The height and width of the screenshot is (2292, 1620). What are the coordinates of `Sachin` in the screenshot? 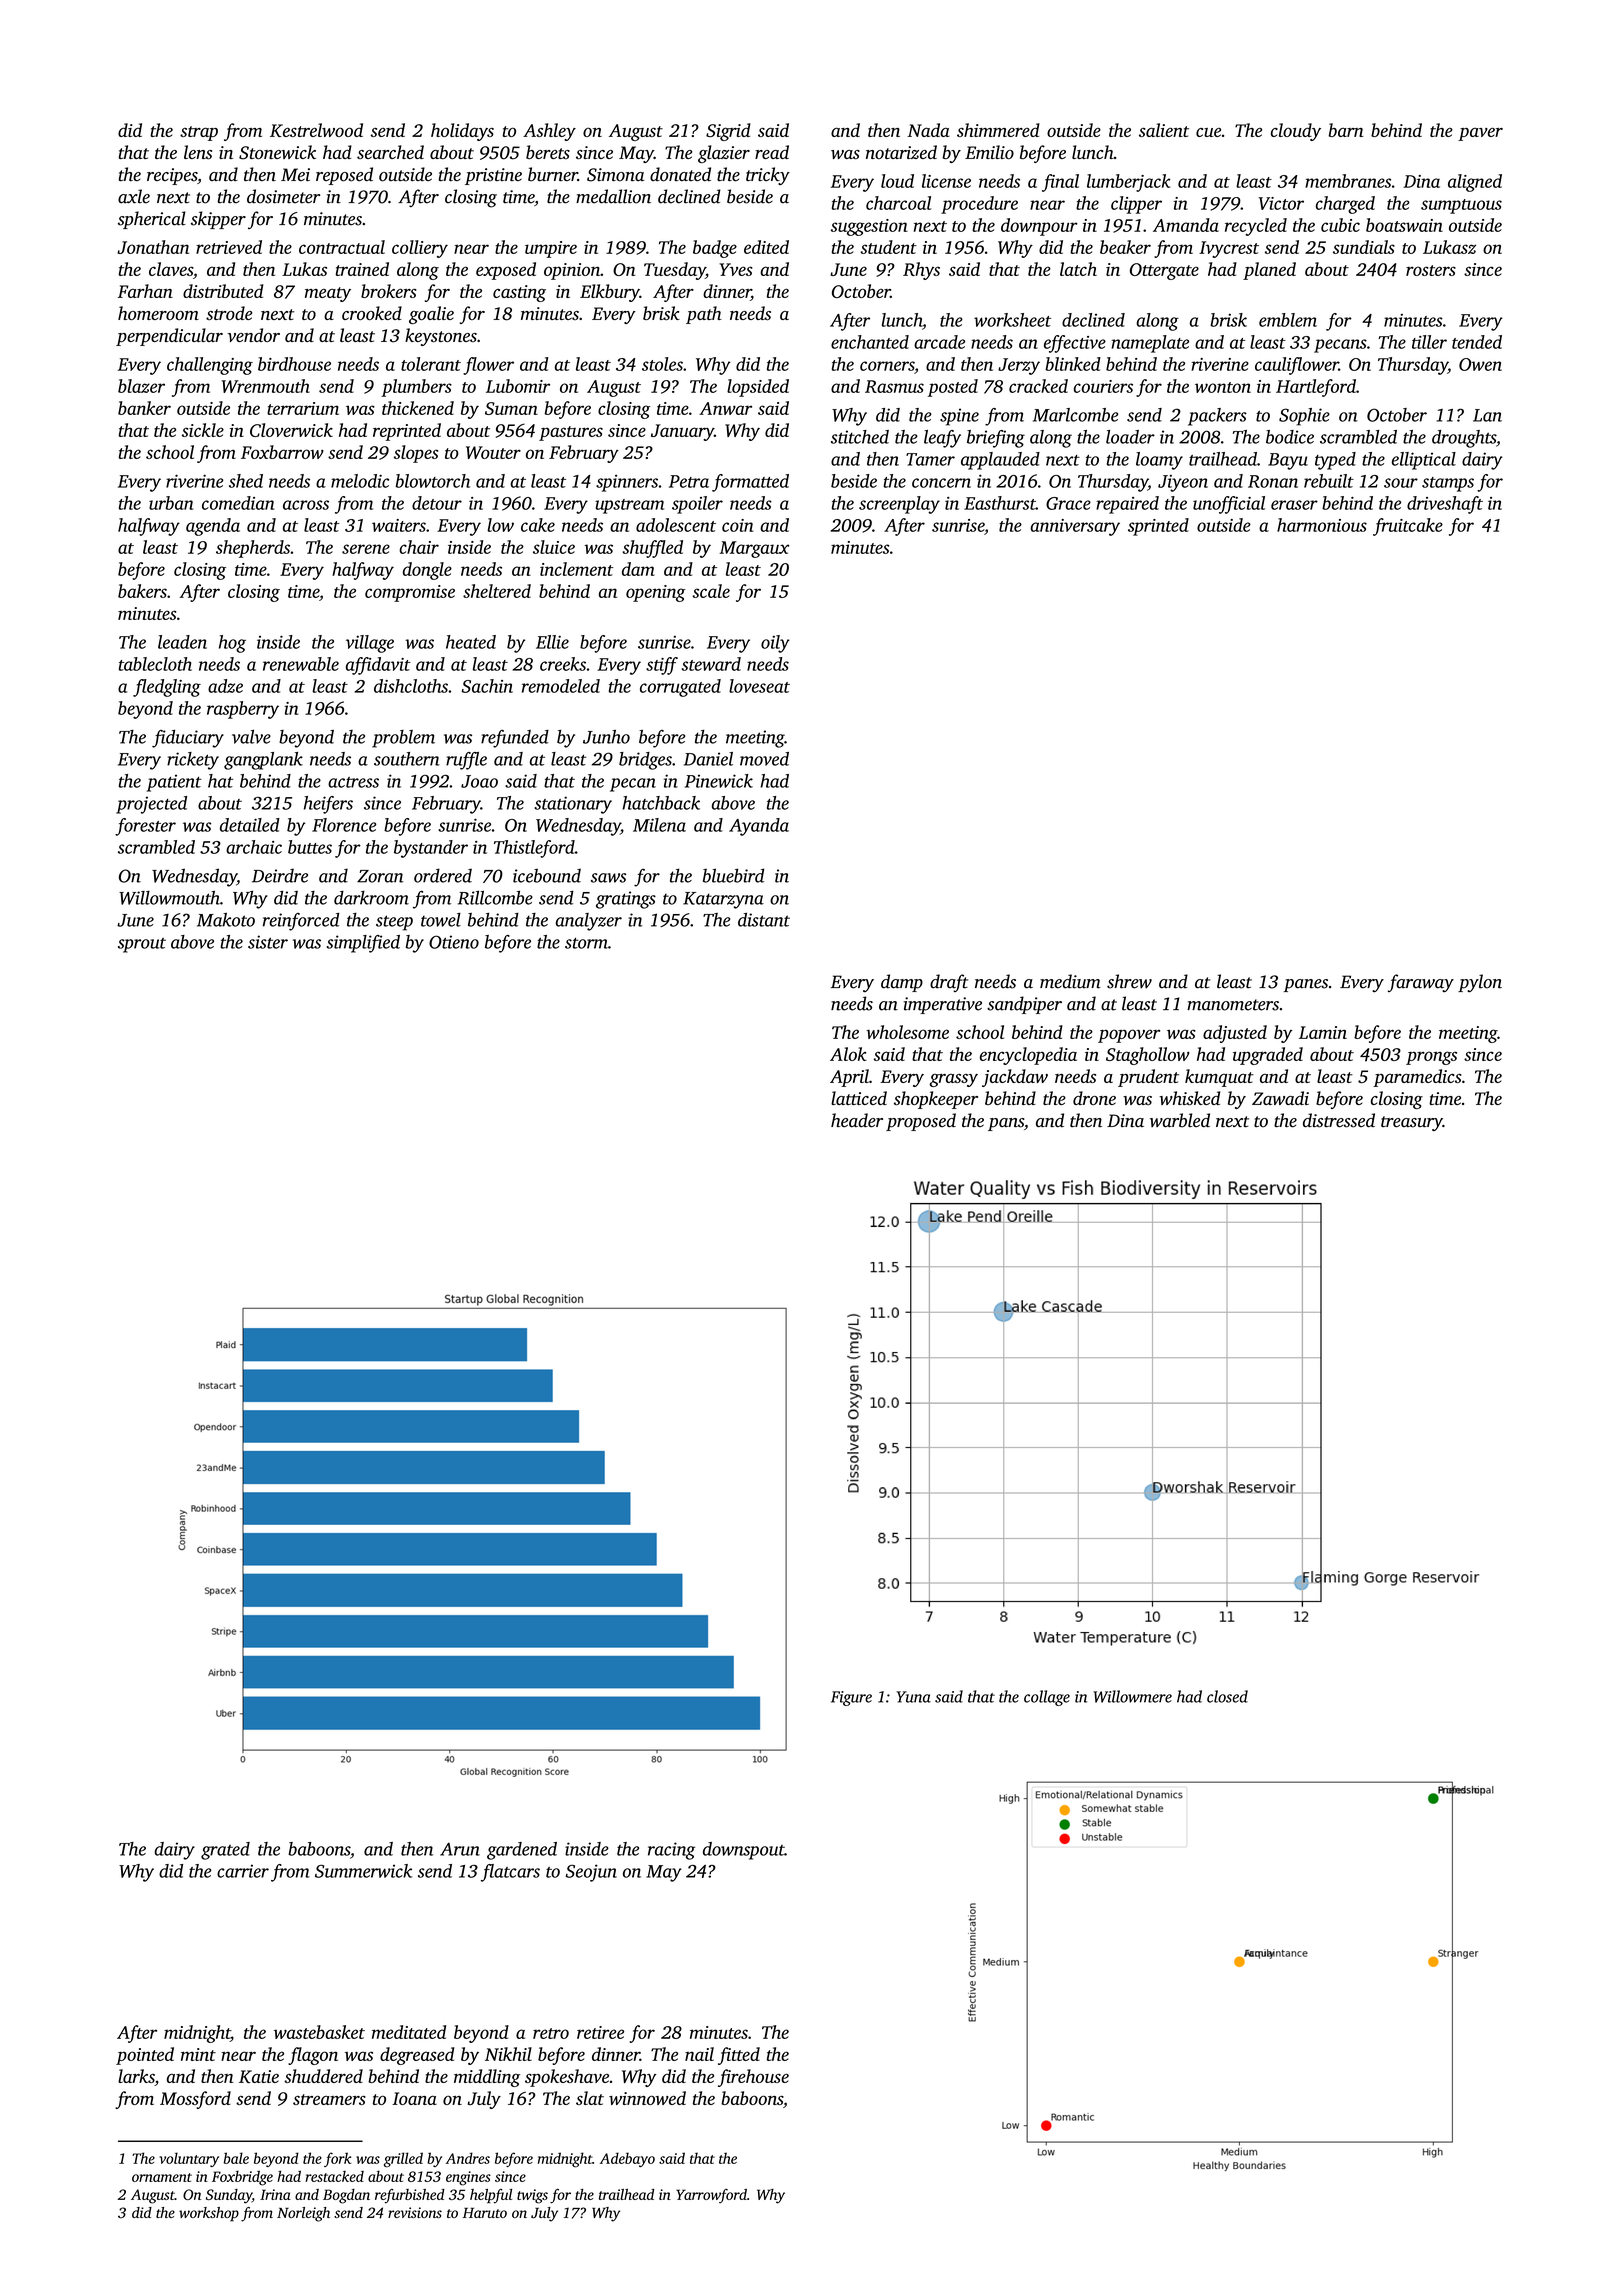 It's located at (487, 686).
